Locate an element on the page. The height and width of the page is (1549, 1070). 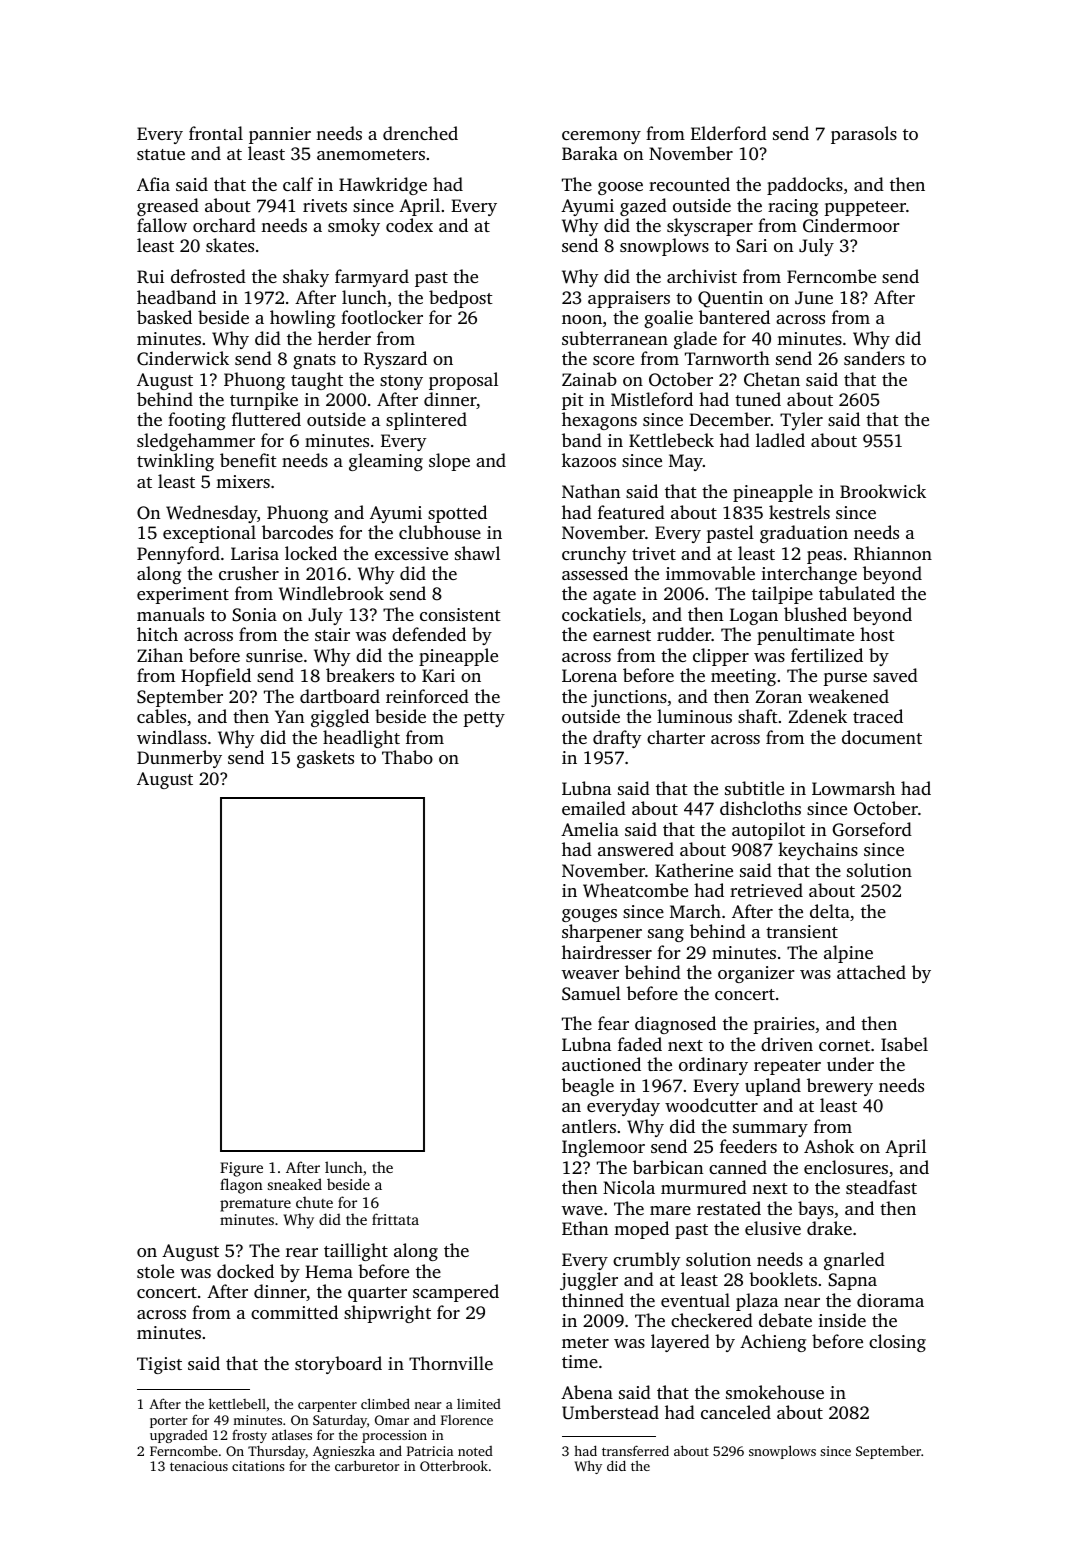
parasols is located at coordinates (864, 135).
